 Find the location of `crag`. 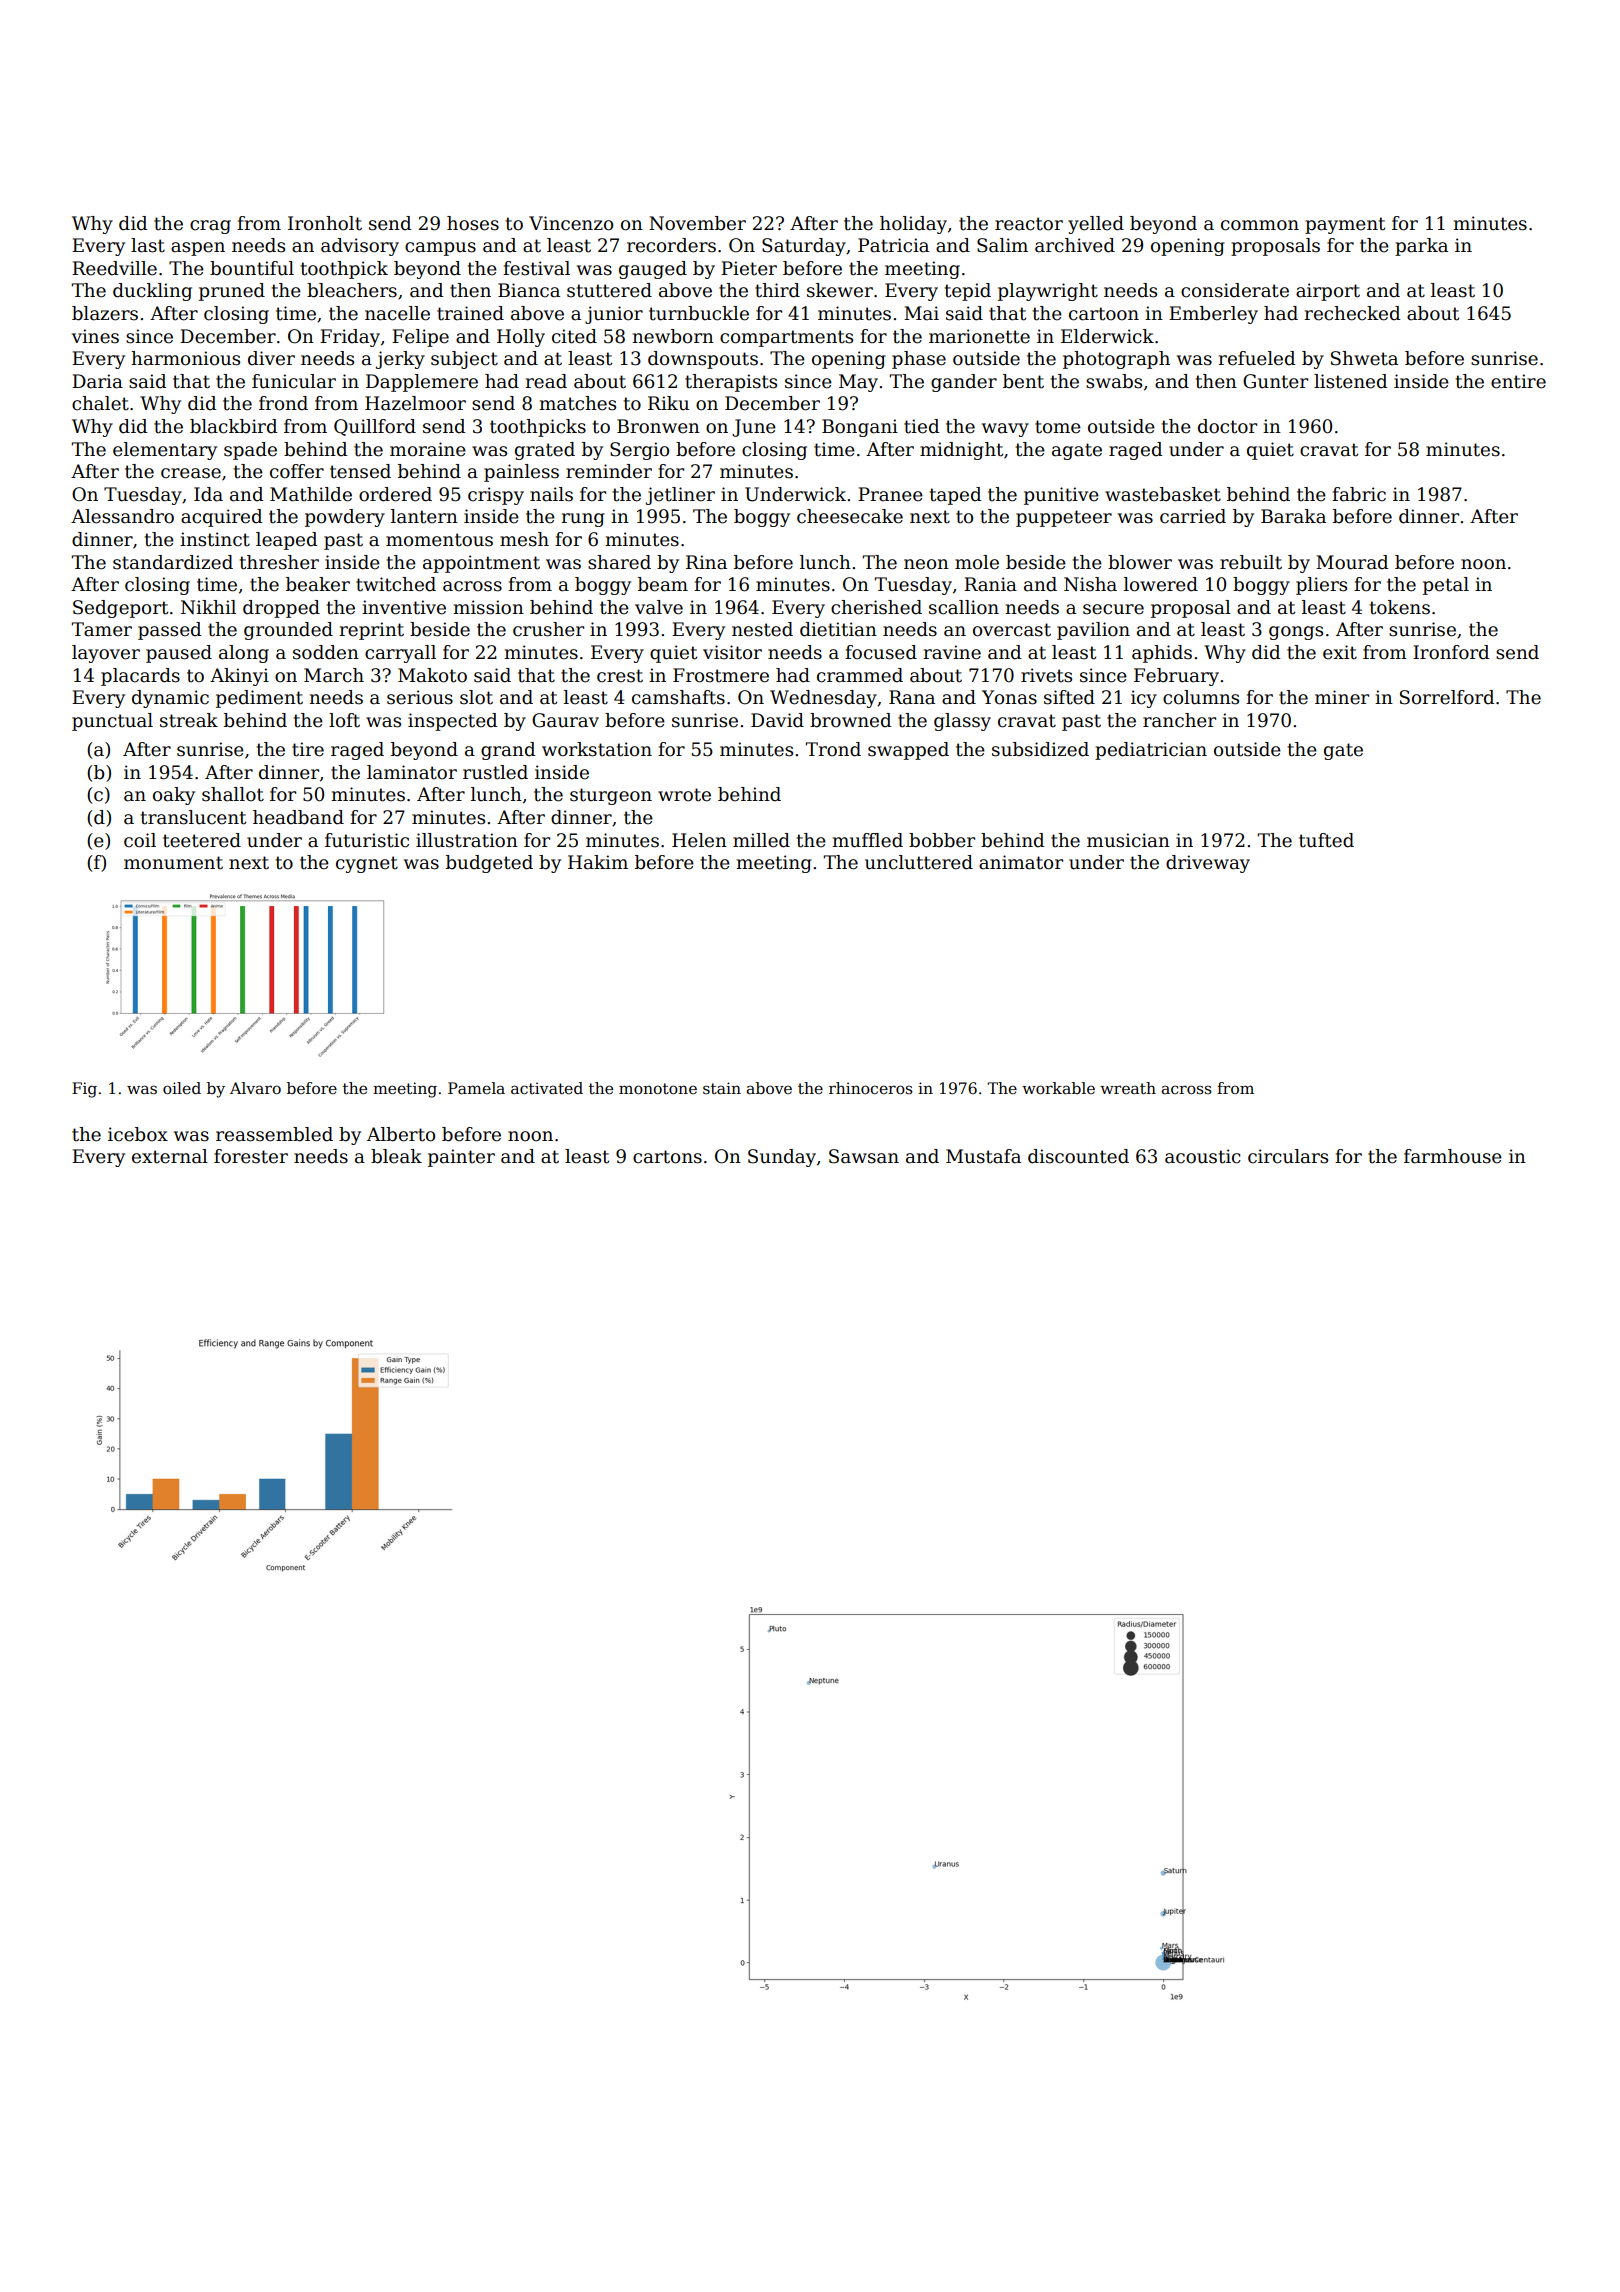

crag is located at coordinates (210, 227).
